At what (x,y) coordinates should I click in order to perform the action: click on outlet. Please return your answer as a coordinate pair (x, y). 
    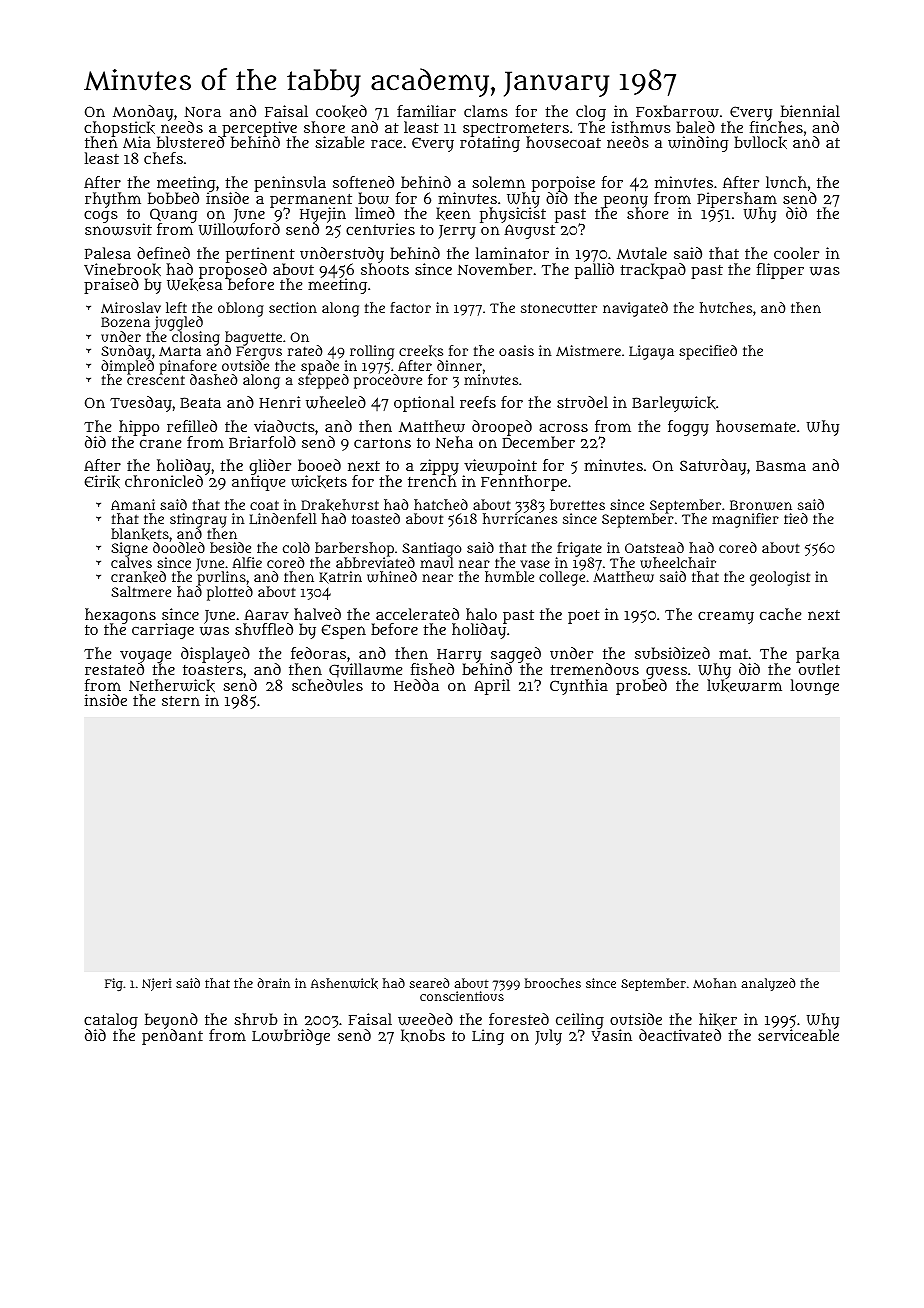
    Looking at the image, I should click on (819, 669).
